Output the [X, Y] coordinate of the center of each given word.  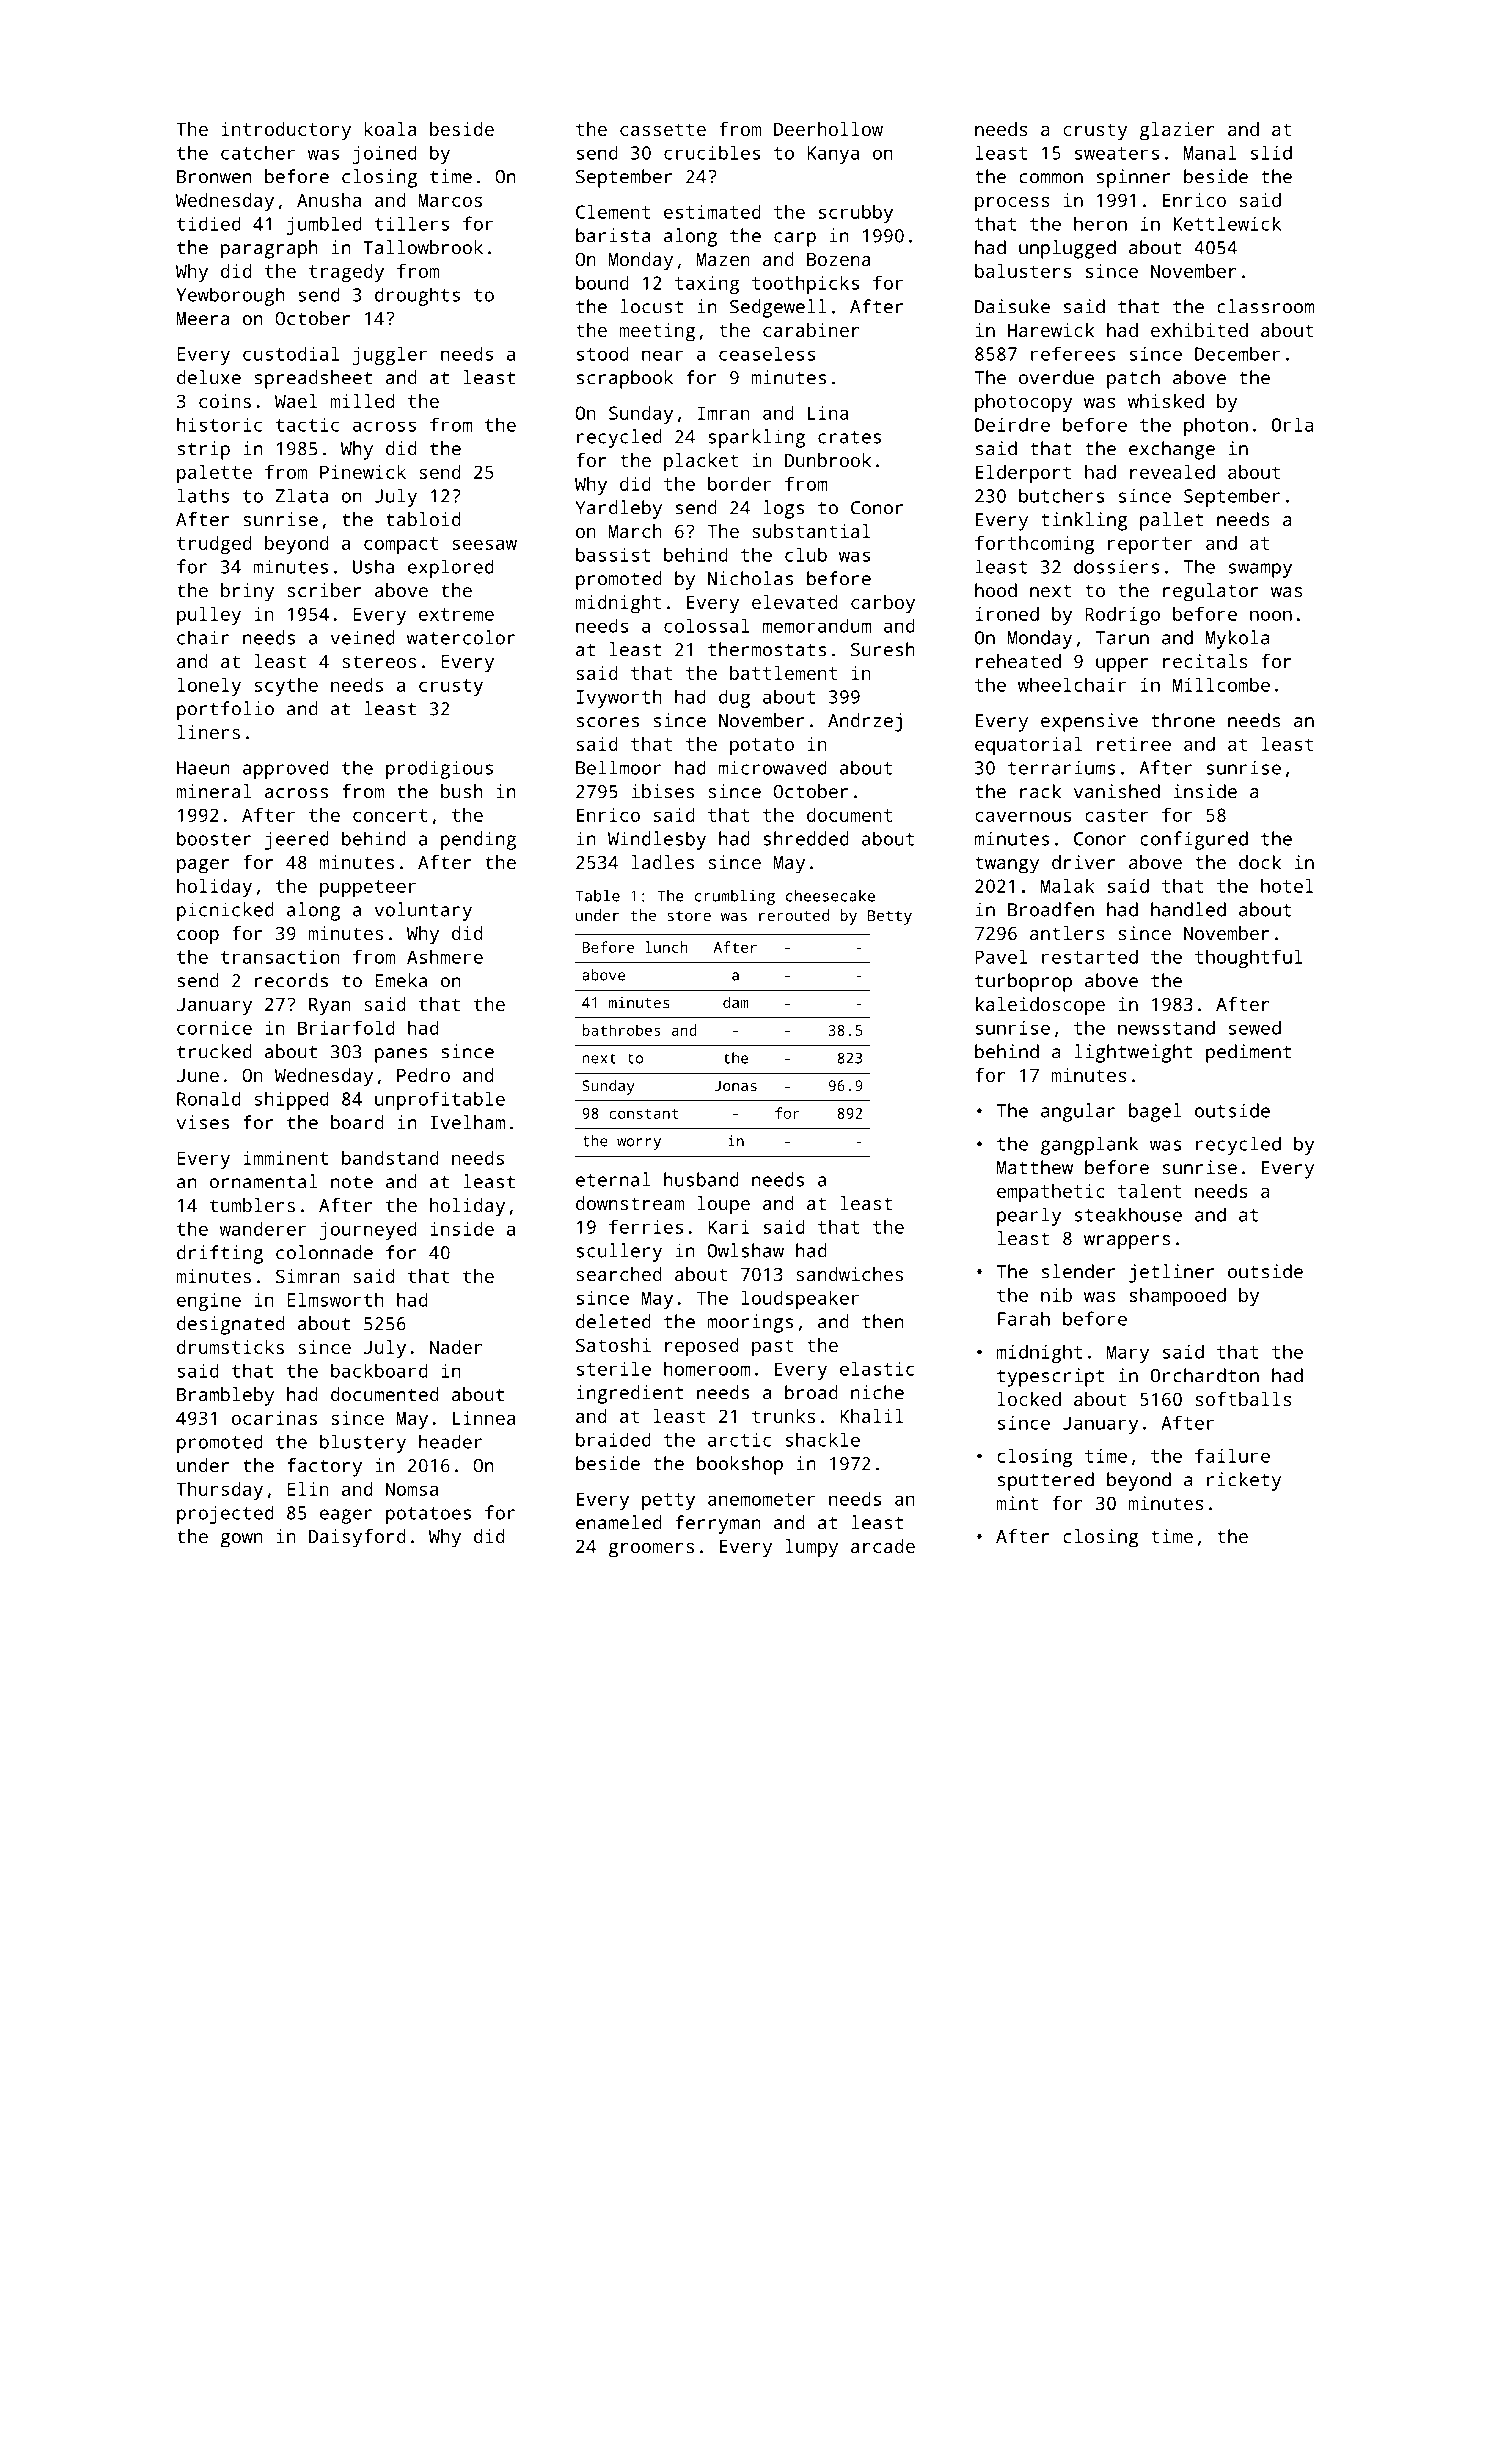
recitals [1205, 661]
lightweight [1133, 1053]
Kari [729, 1227]
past [772, 1348]
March [635, 531]
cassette [663, 129]
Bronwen [214, 177]
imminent [285, 1158]
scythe [286, 687]
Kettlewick [1227, 223]
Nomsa [412, 1489]
